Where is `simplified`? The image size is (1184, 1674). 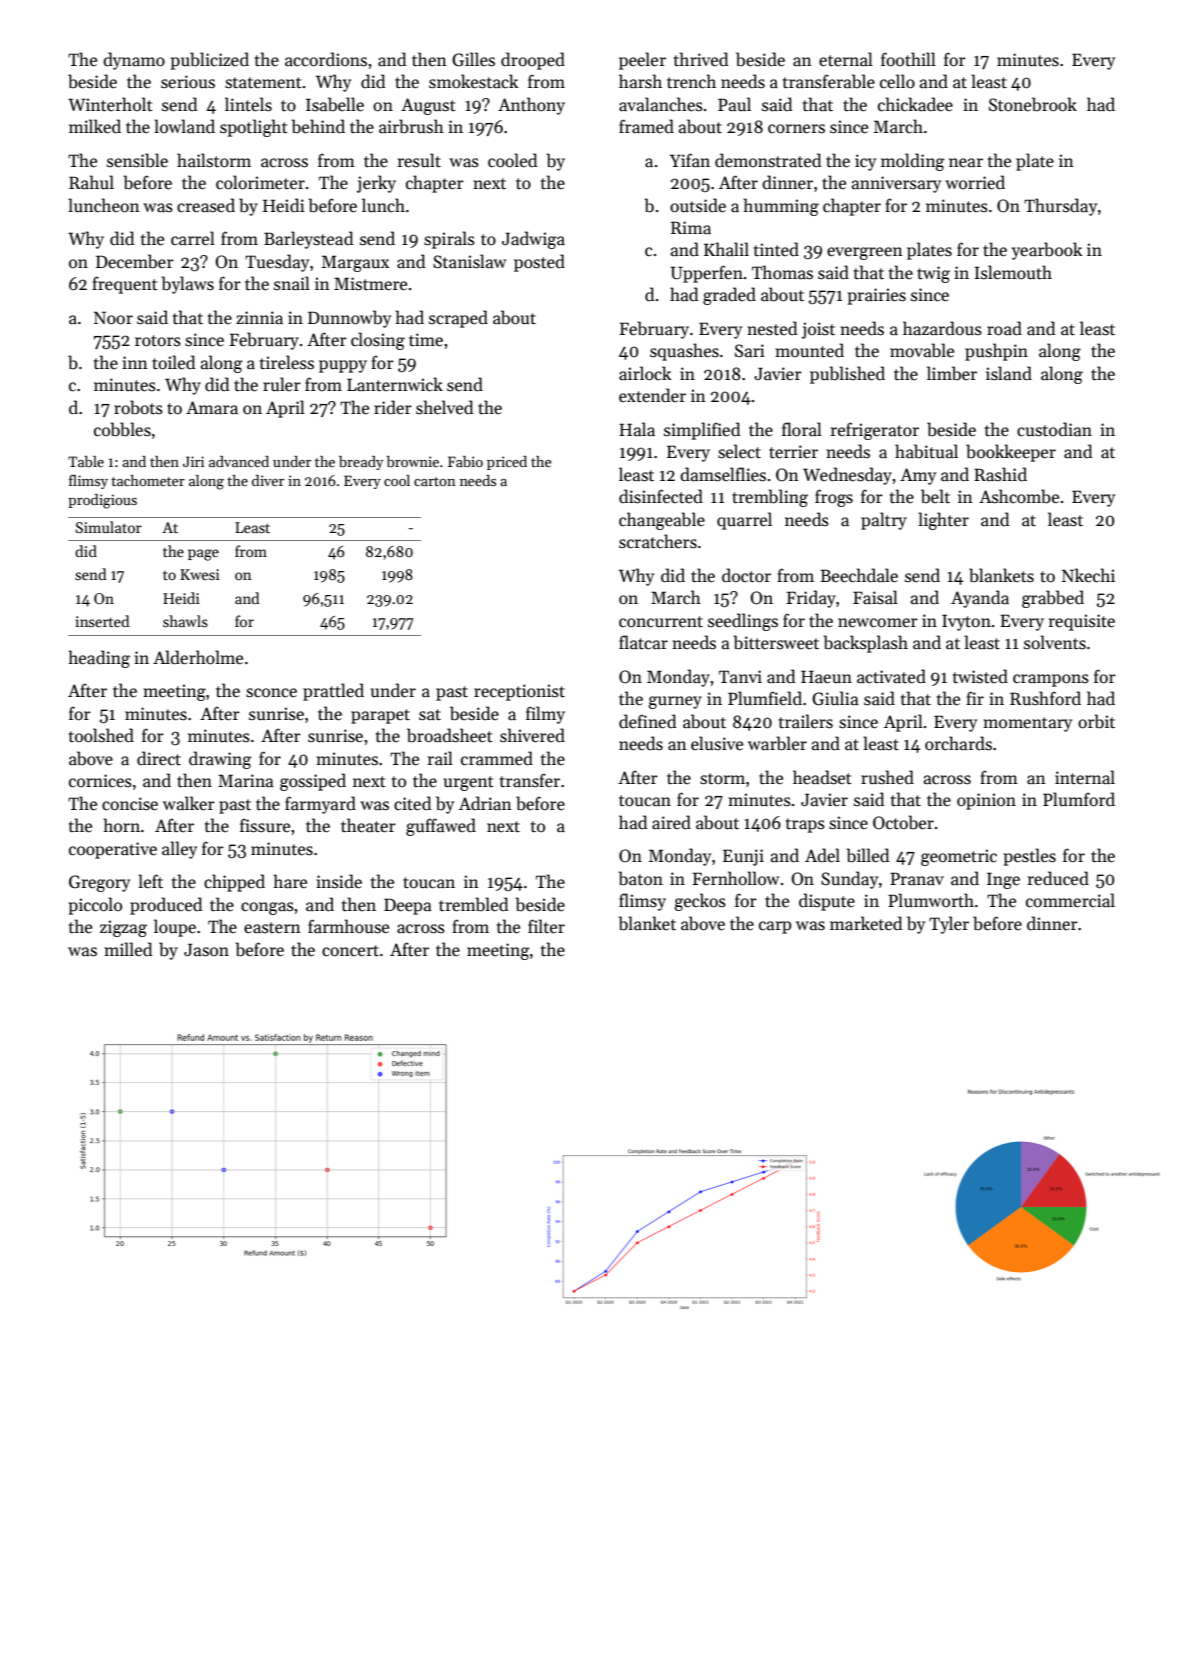
simplified is located at coordinates (702, 431).
